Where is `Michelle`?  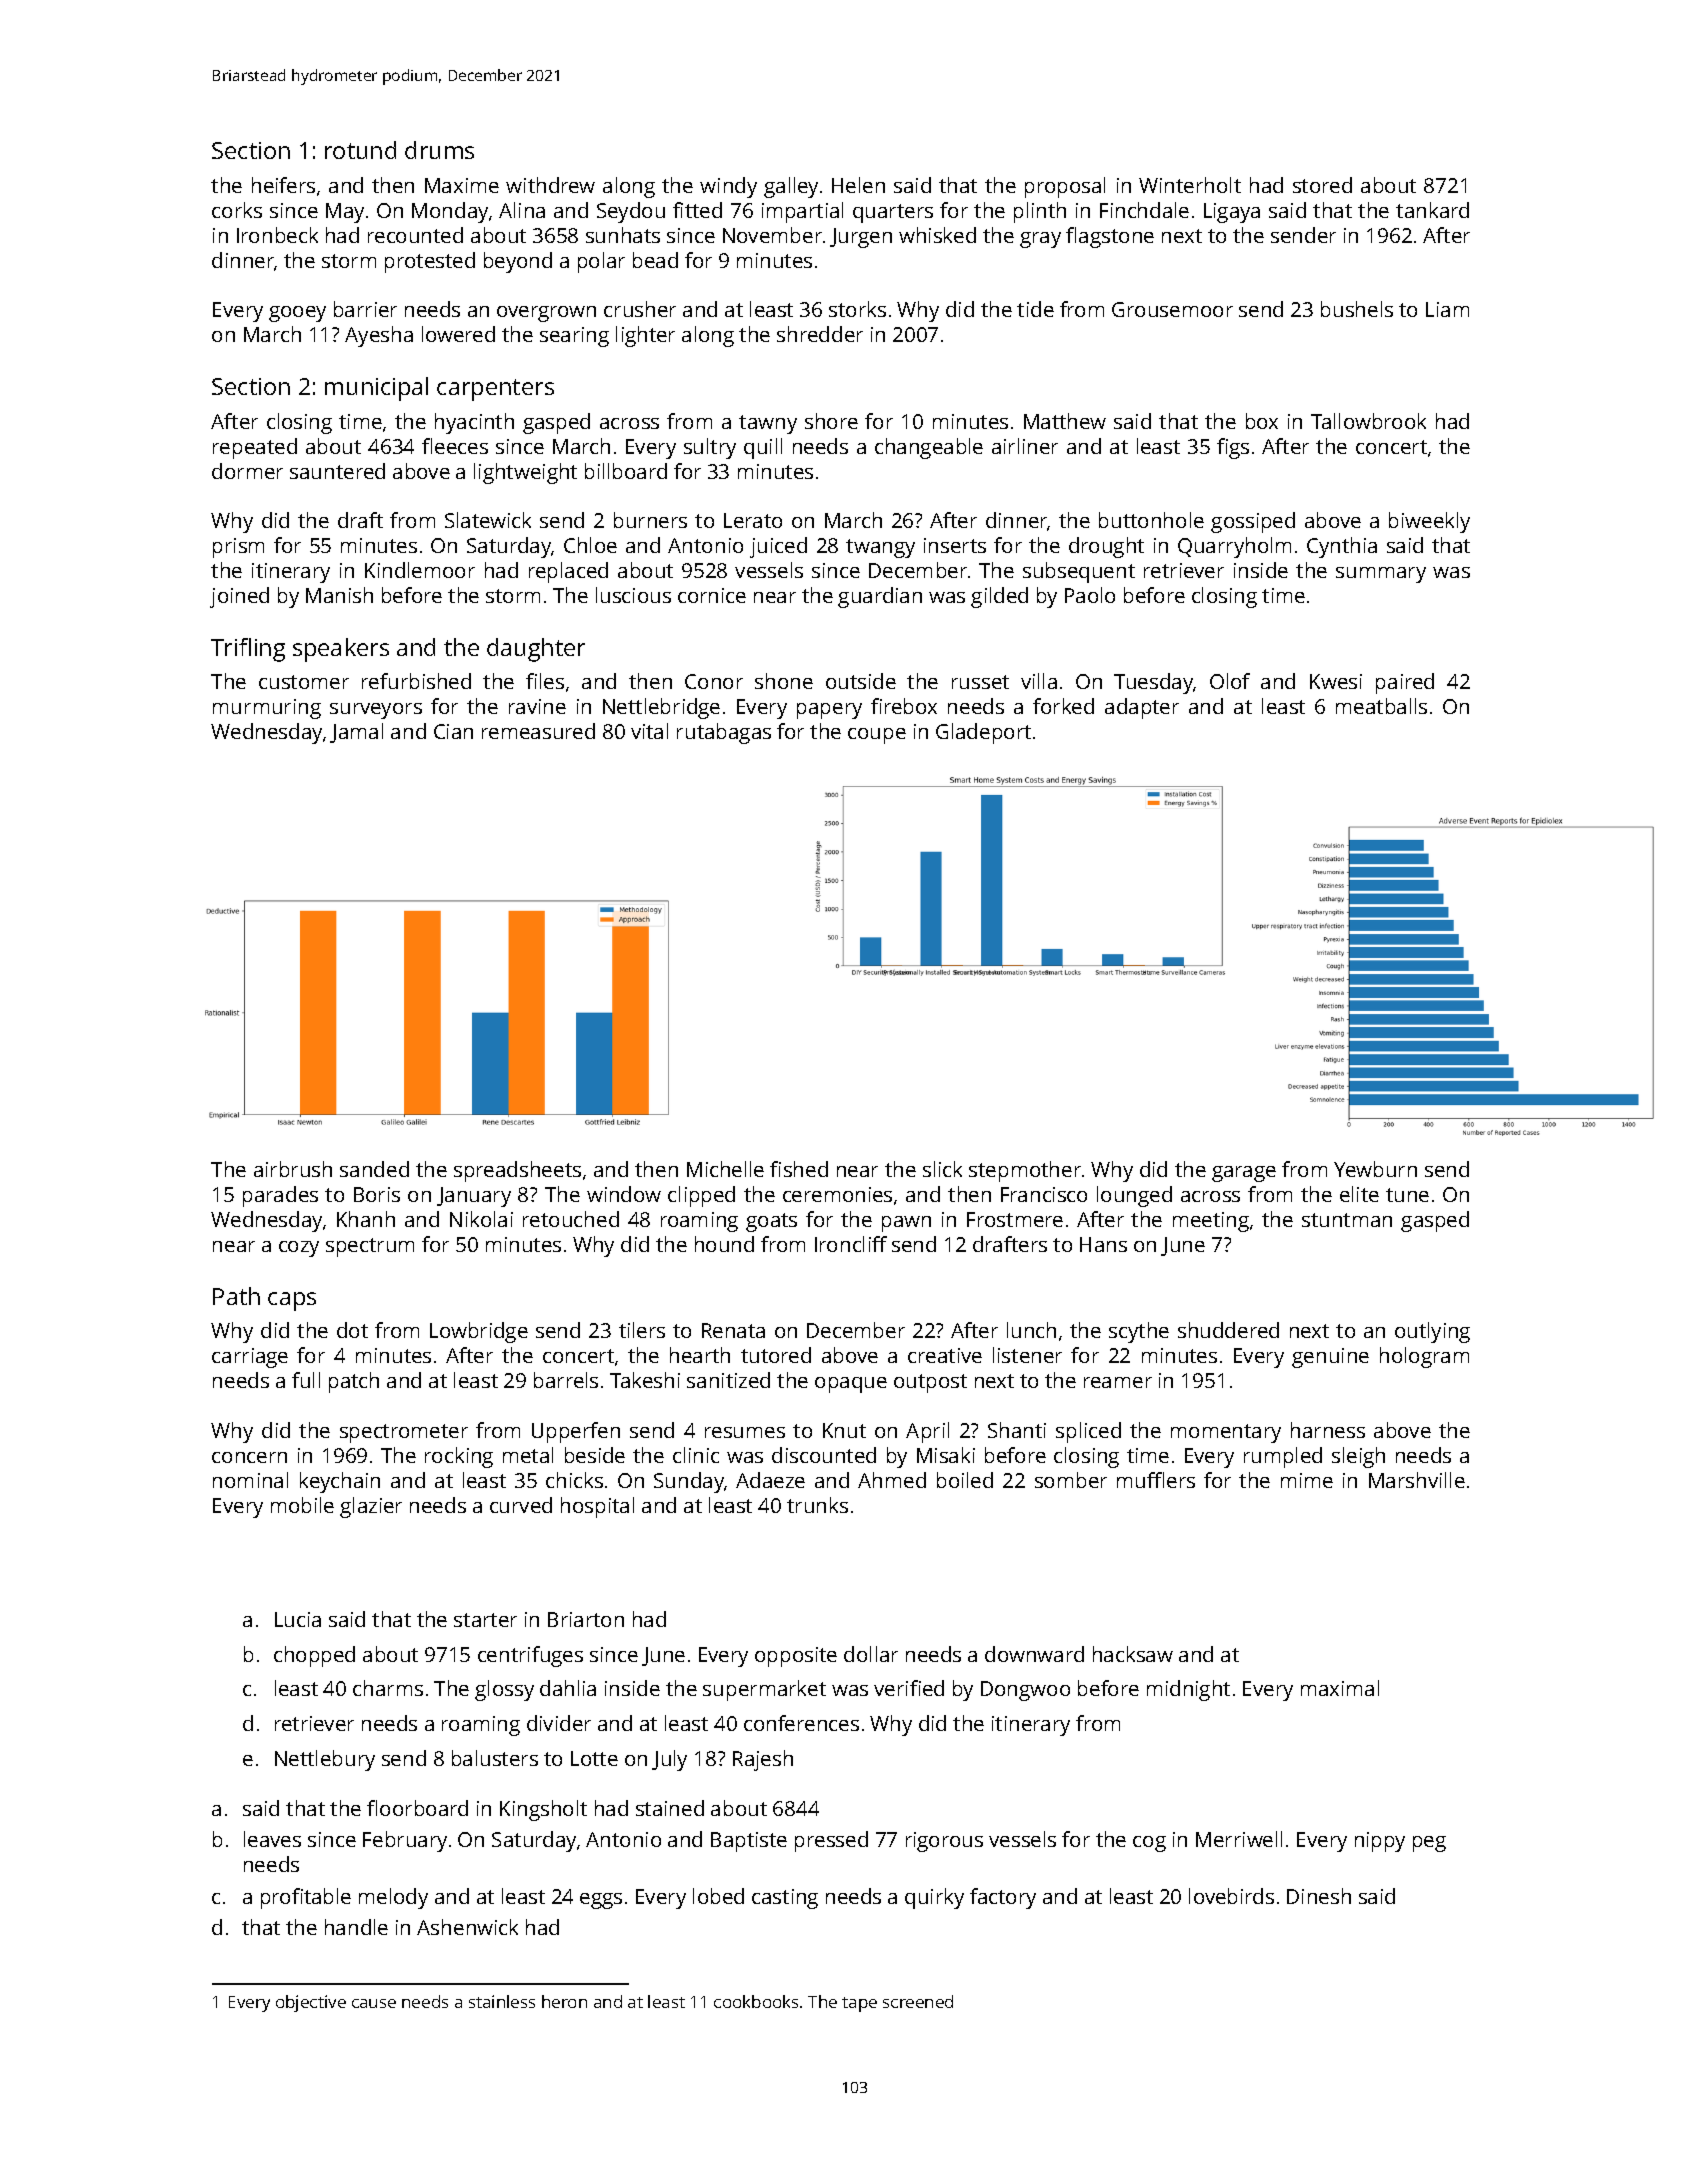 Michelle is located at coordinates (725, 1169).
